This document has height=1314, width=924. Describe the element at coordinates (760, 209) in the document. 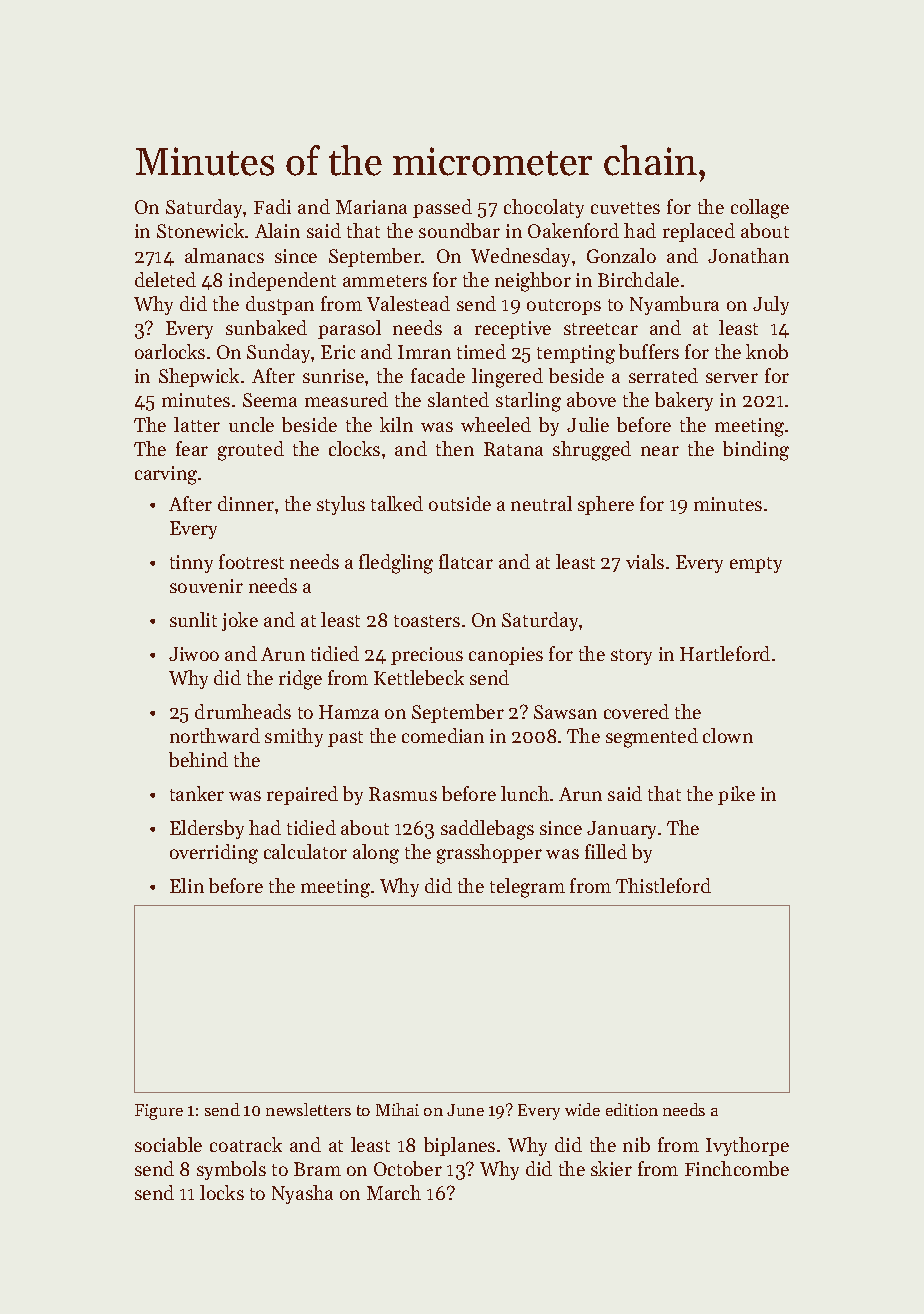

I see `collage` at that location.
